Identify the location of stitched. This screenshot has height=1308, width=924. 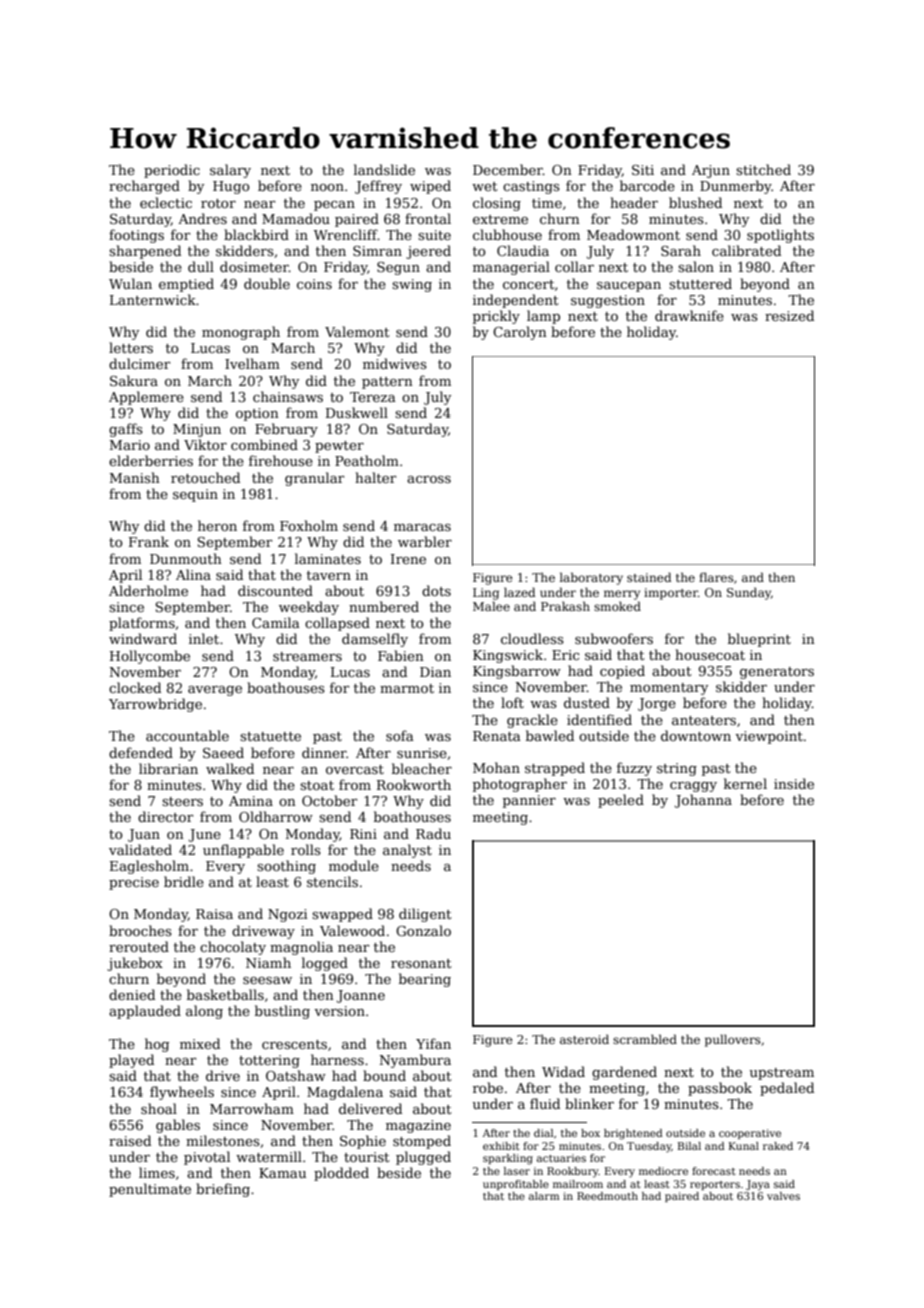
(763, 169).
